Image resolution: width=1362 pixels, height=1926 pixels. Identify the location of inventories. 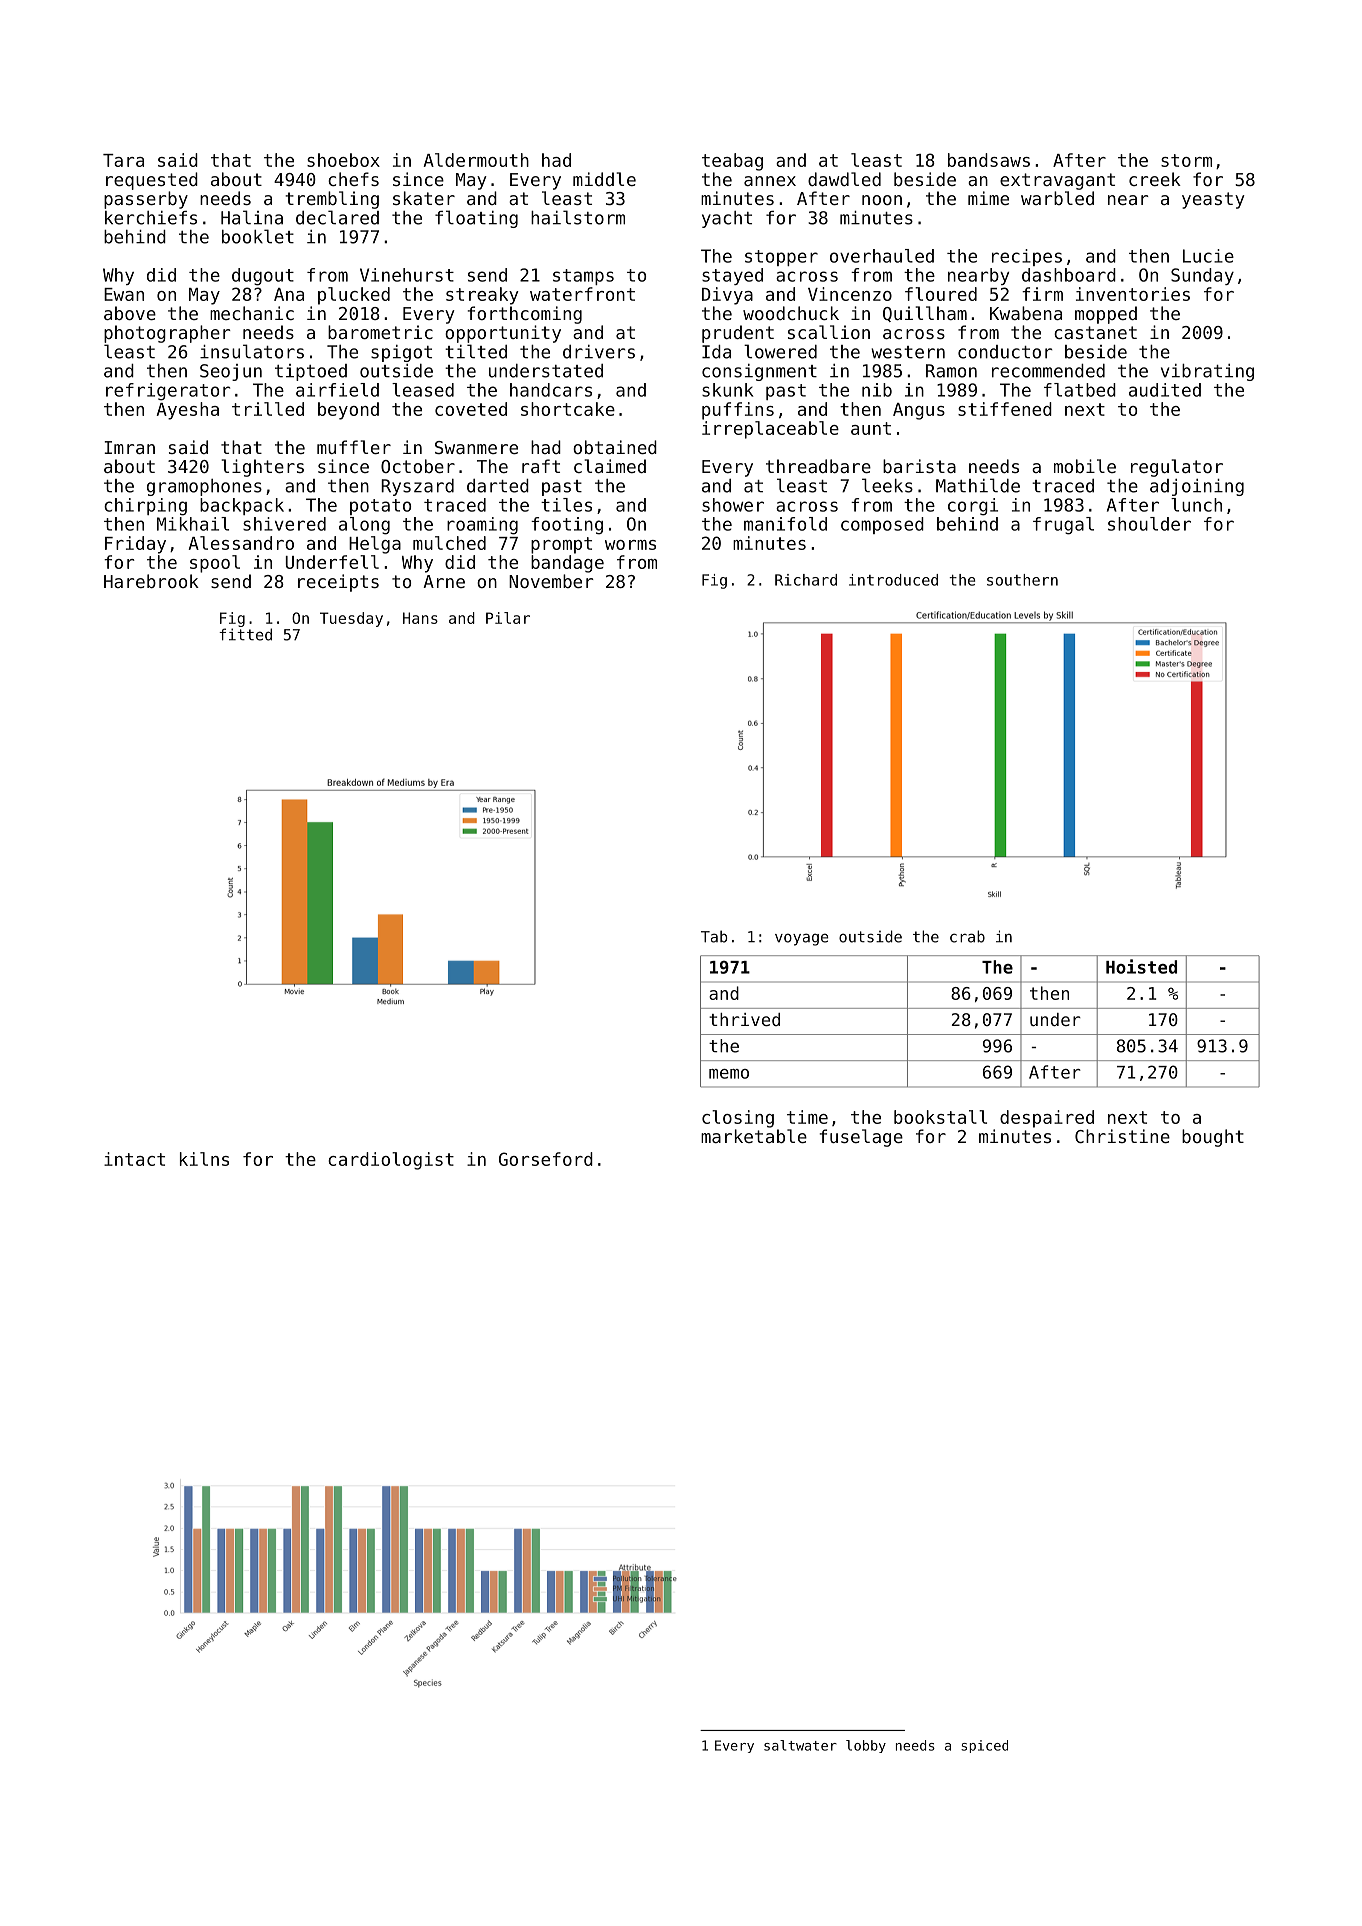
(1133, 294).
